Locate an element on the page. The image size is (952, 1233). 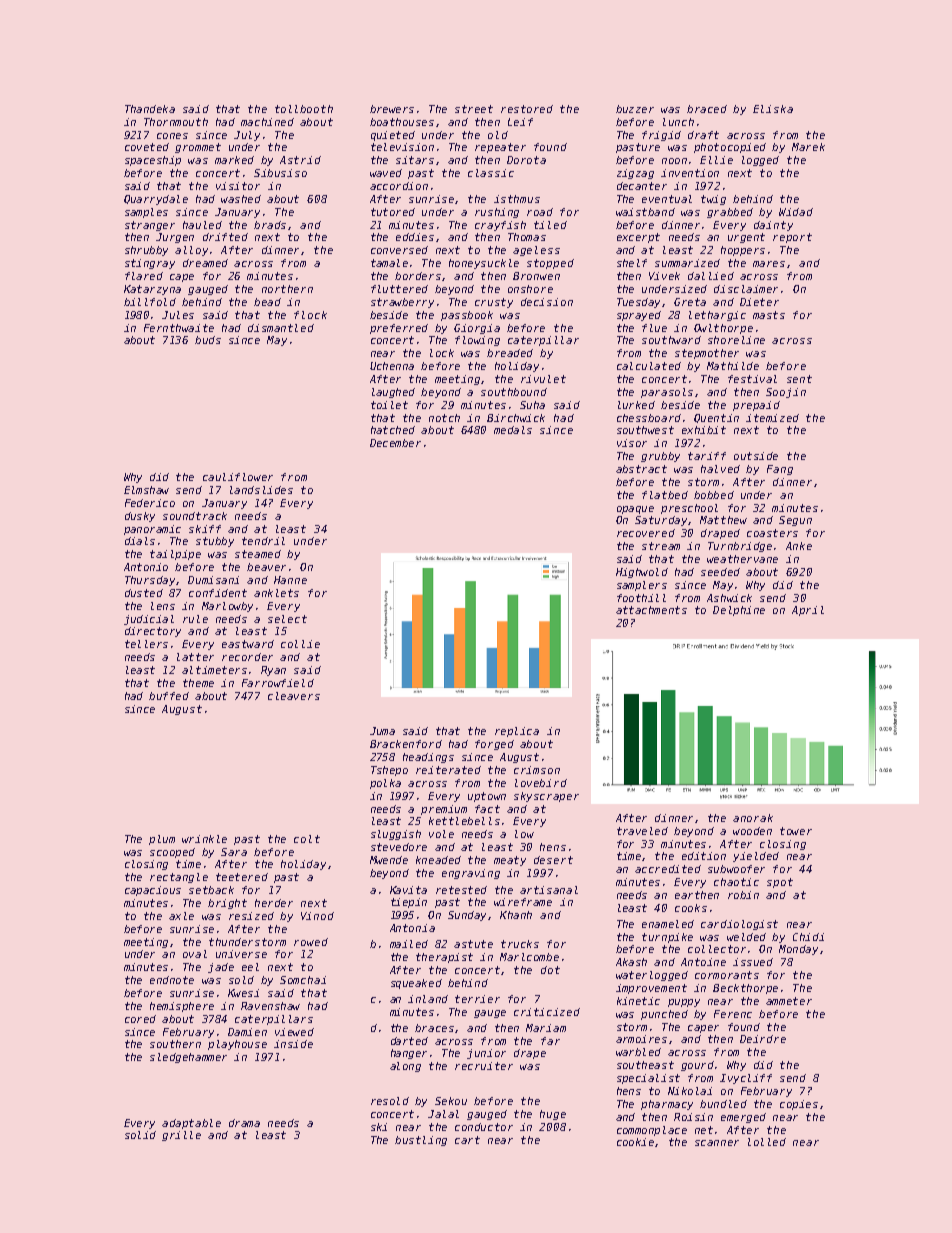
decision is located at coordinates (547, 302).
